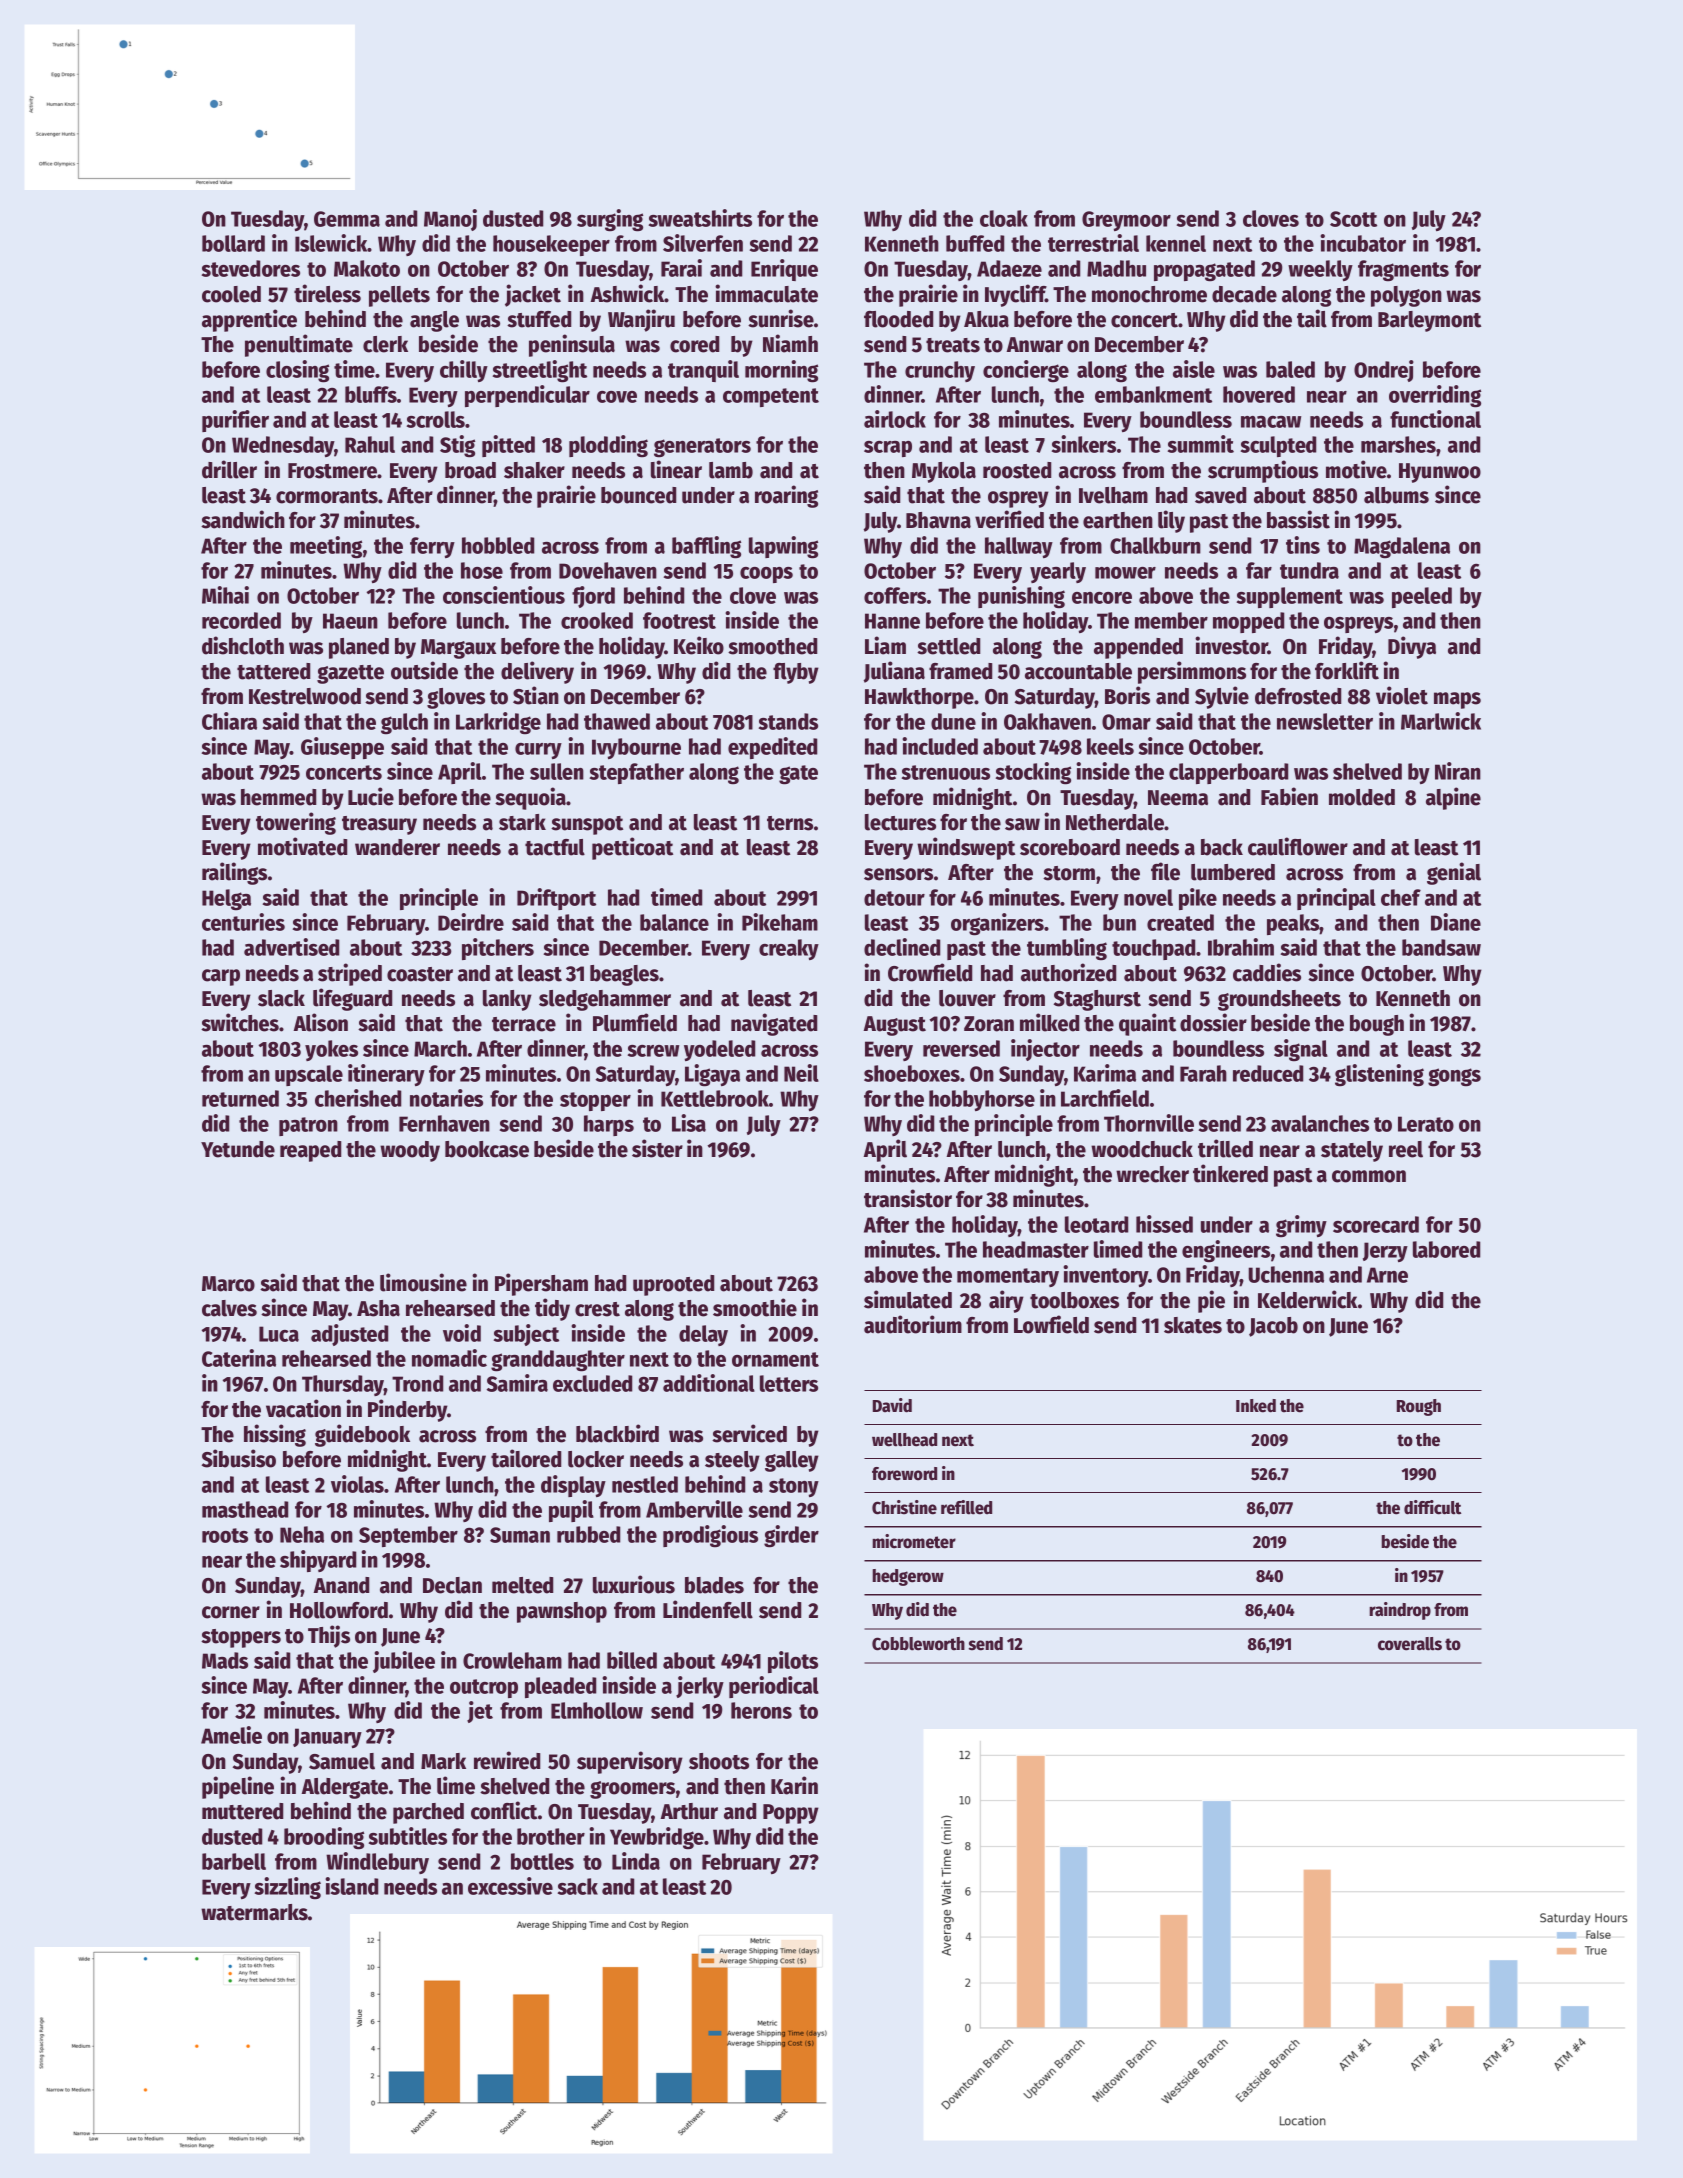 This document has width=1683, height=2178. Describe the element at coordinates (578, 1886) in the document. I see `sack` at that location.
